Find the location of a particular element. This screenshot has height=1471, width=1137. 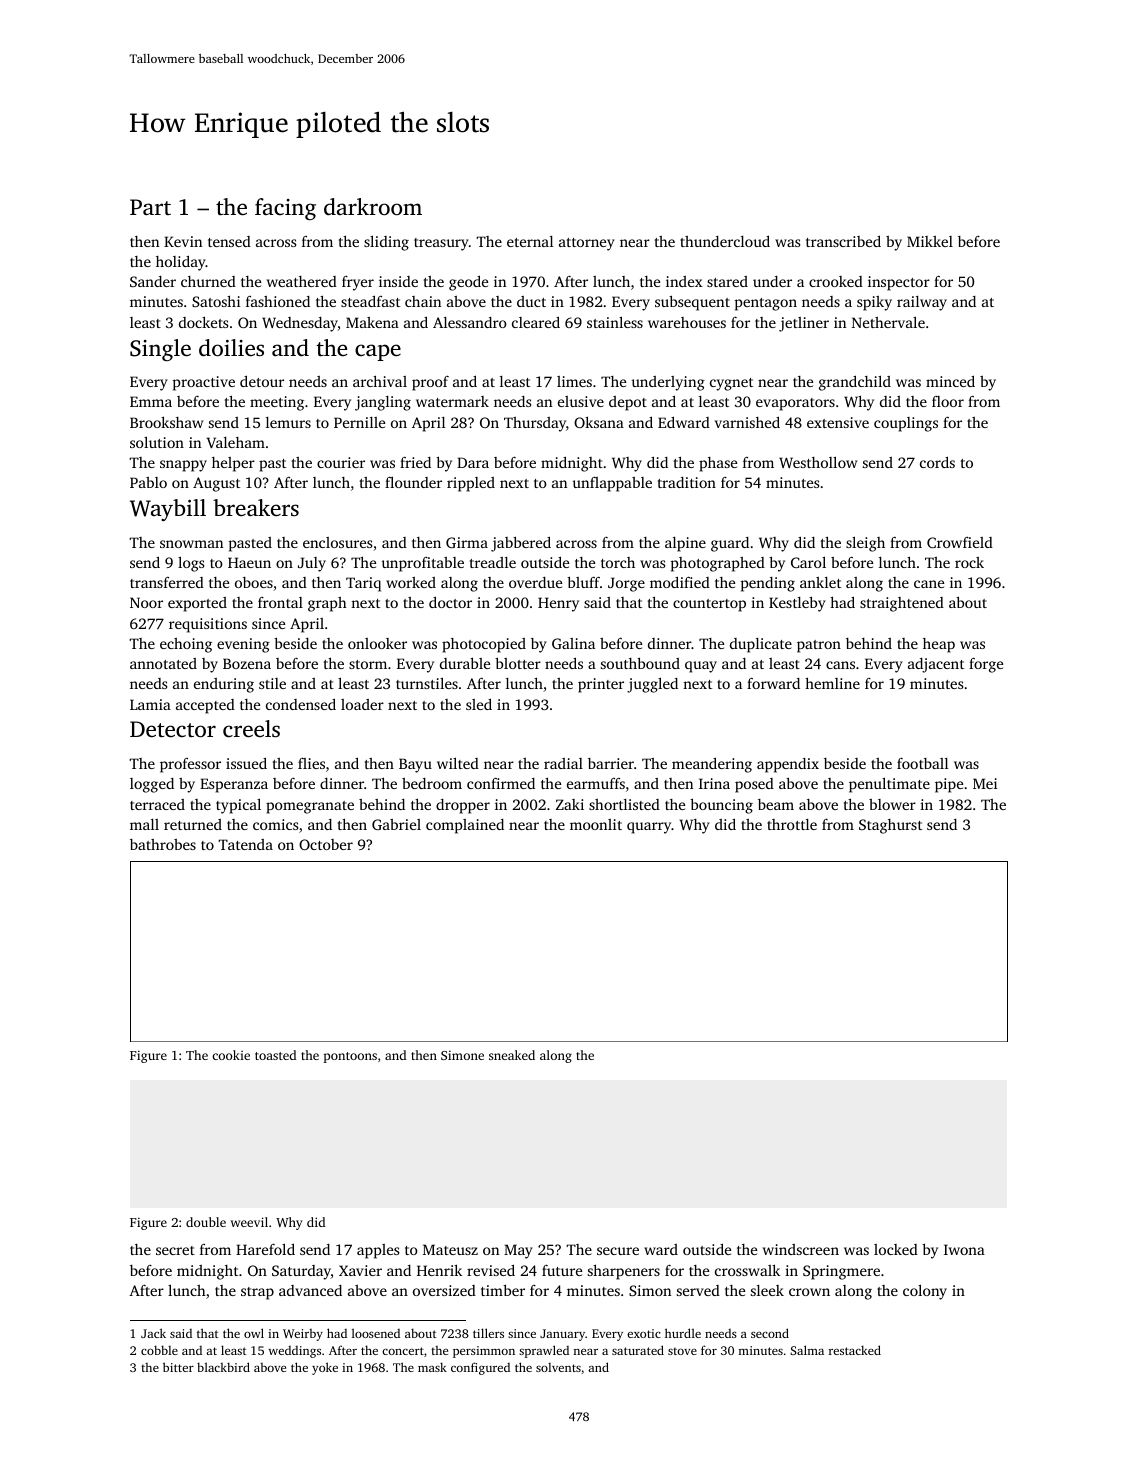

treasury is located at coordinates (441, 244).
